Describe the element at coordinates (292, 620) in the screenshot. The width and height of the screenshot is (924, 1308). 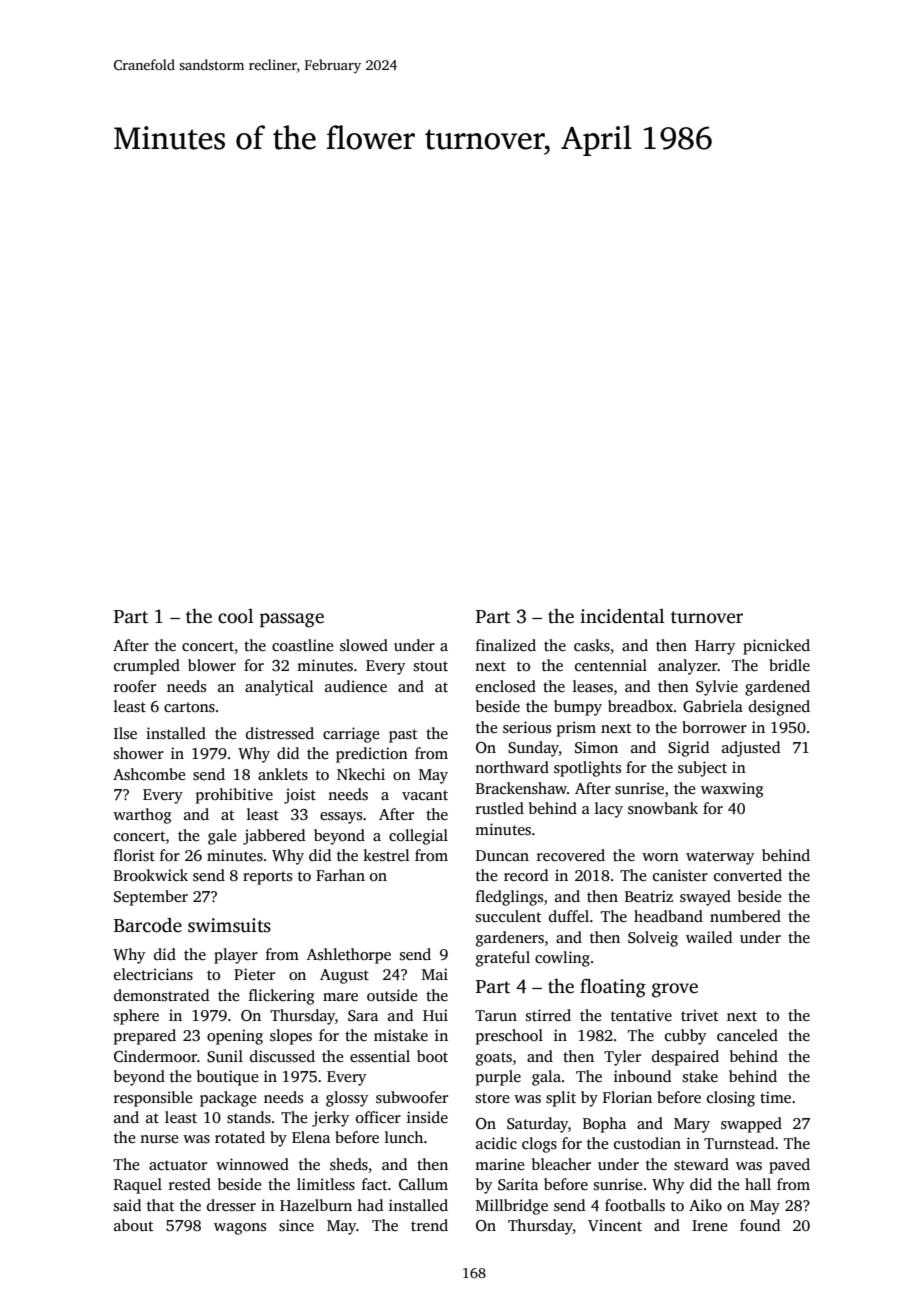
I see `passage` at that location.
